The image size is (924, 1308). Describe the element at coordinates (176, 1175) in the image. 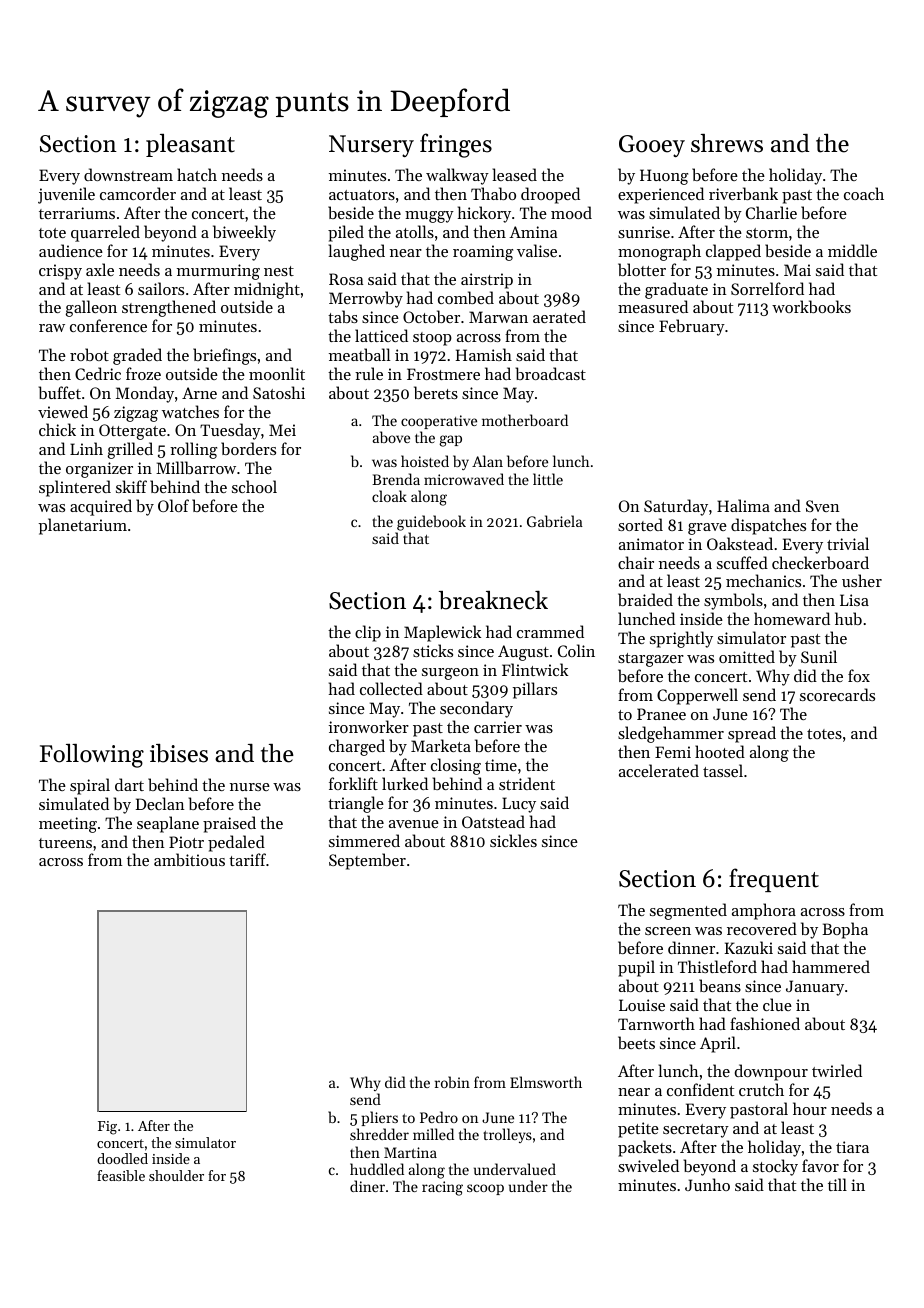

I see `shoulder` at that location.
